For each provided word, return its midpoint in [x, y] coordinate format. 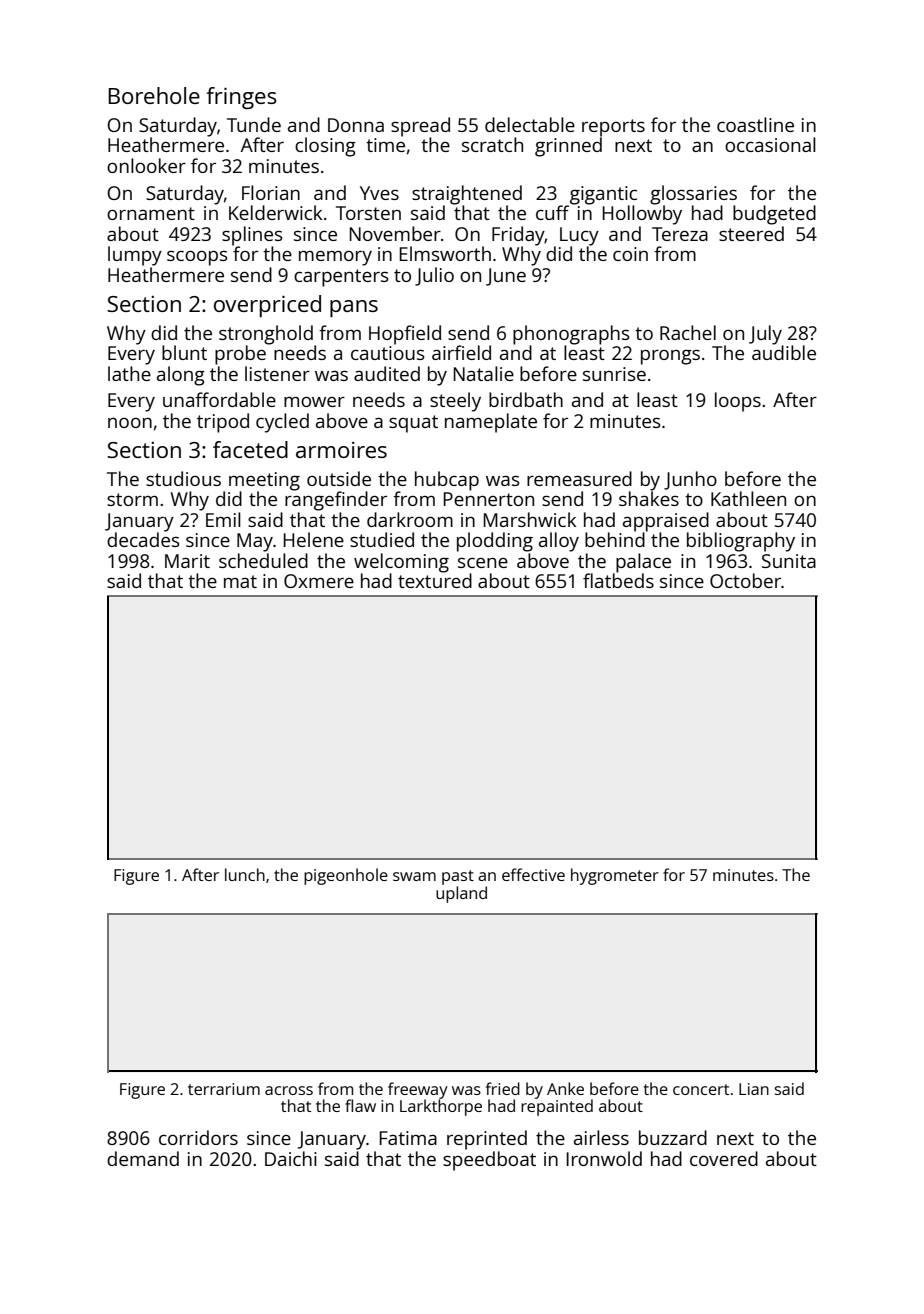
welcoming [401, 563]
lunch [245, 874]
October [745, 580]
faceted [250, 449]
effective [533, 874]
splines [252, 236]
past [458, 877]
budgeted [774, 215]
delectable [530, 124]
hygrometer [615, 876]
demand [143, 1158]
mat [240, 581]
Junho [690, 480]
